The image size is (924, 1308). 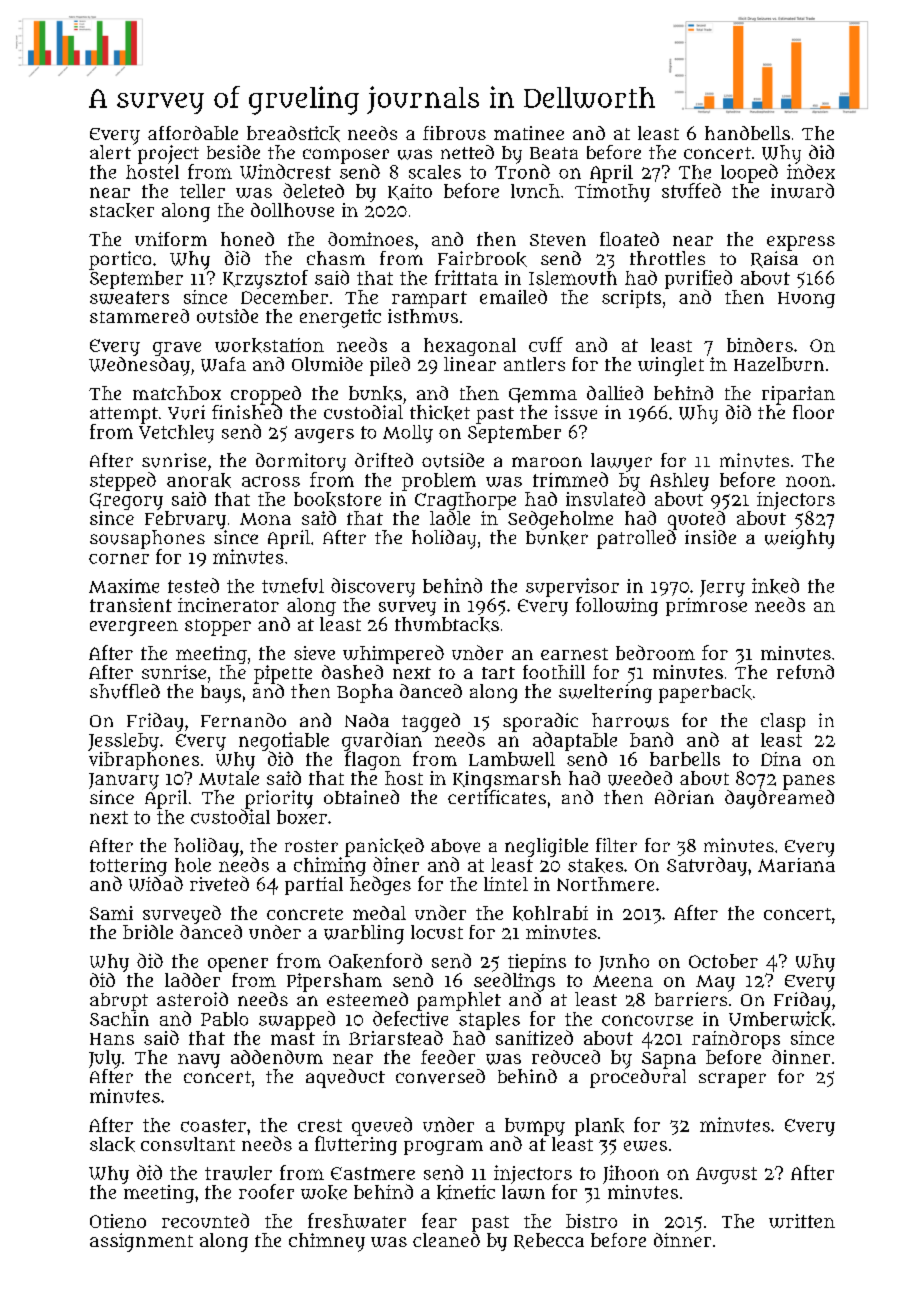 What do you see at coordinates (706, 607) in the screenshot?
I see `primrose` at bounding box center [706, 607].
